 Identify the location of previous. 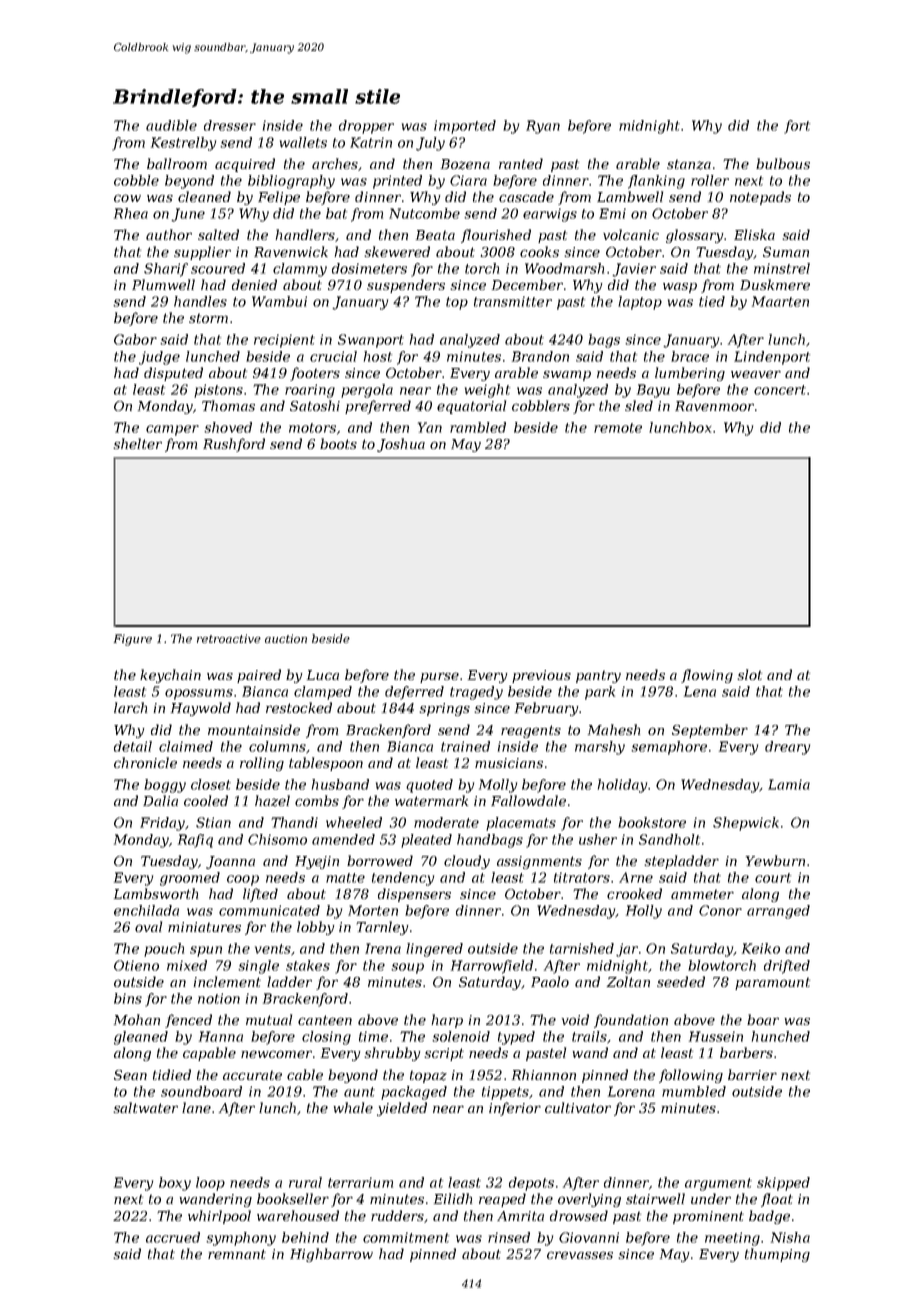
(541, 676).
